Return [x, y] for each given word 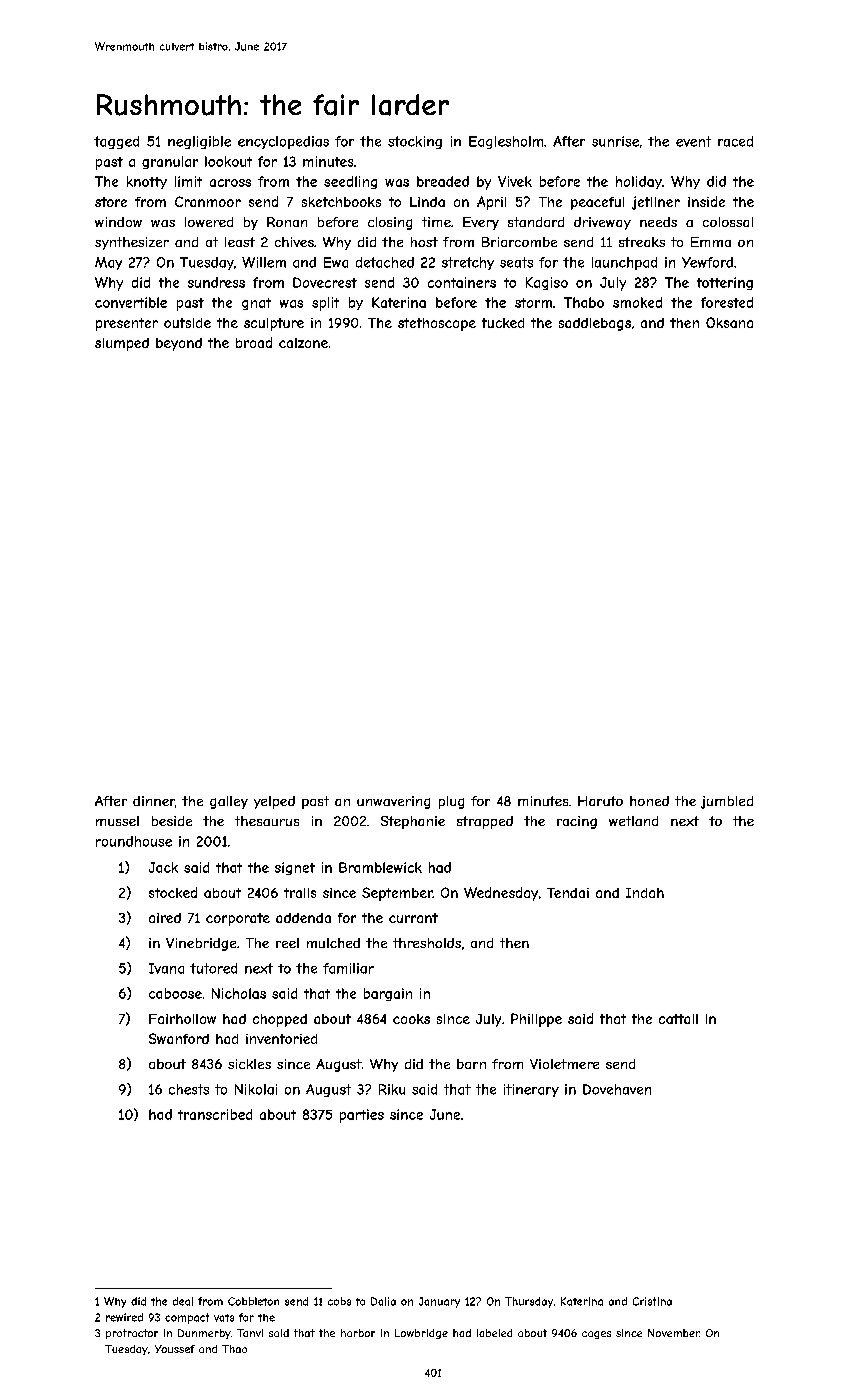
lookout [228, 161]
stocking [415, 142]
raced [735, 141]
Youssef [175, 1349]
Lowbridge [421, 1334]
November [674, 1333]
